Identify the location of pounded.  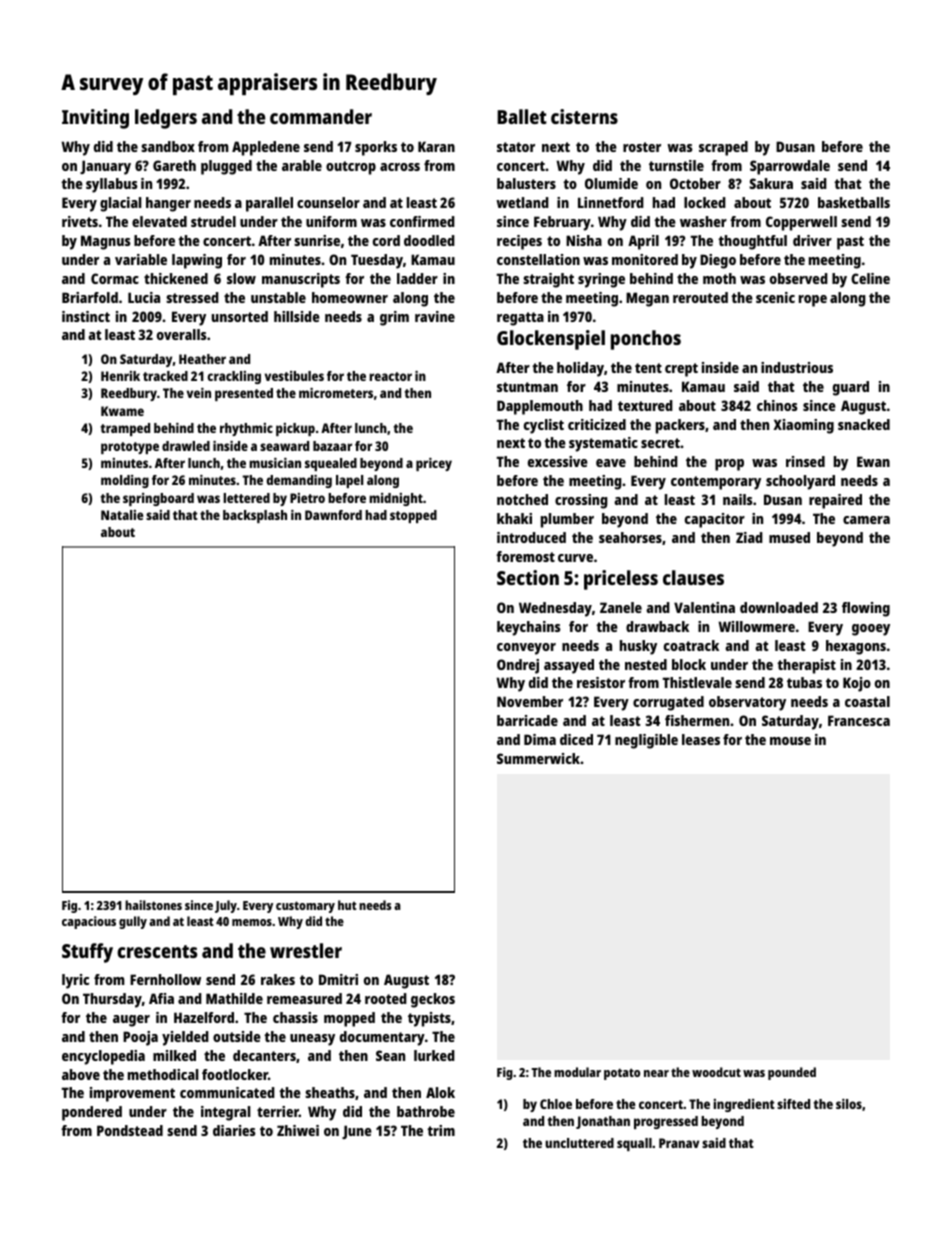
(792, 1073).
